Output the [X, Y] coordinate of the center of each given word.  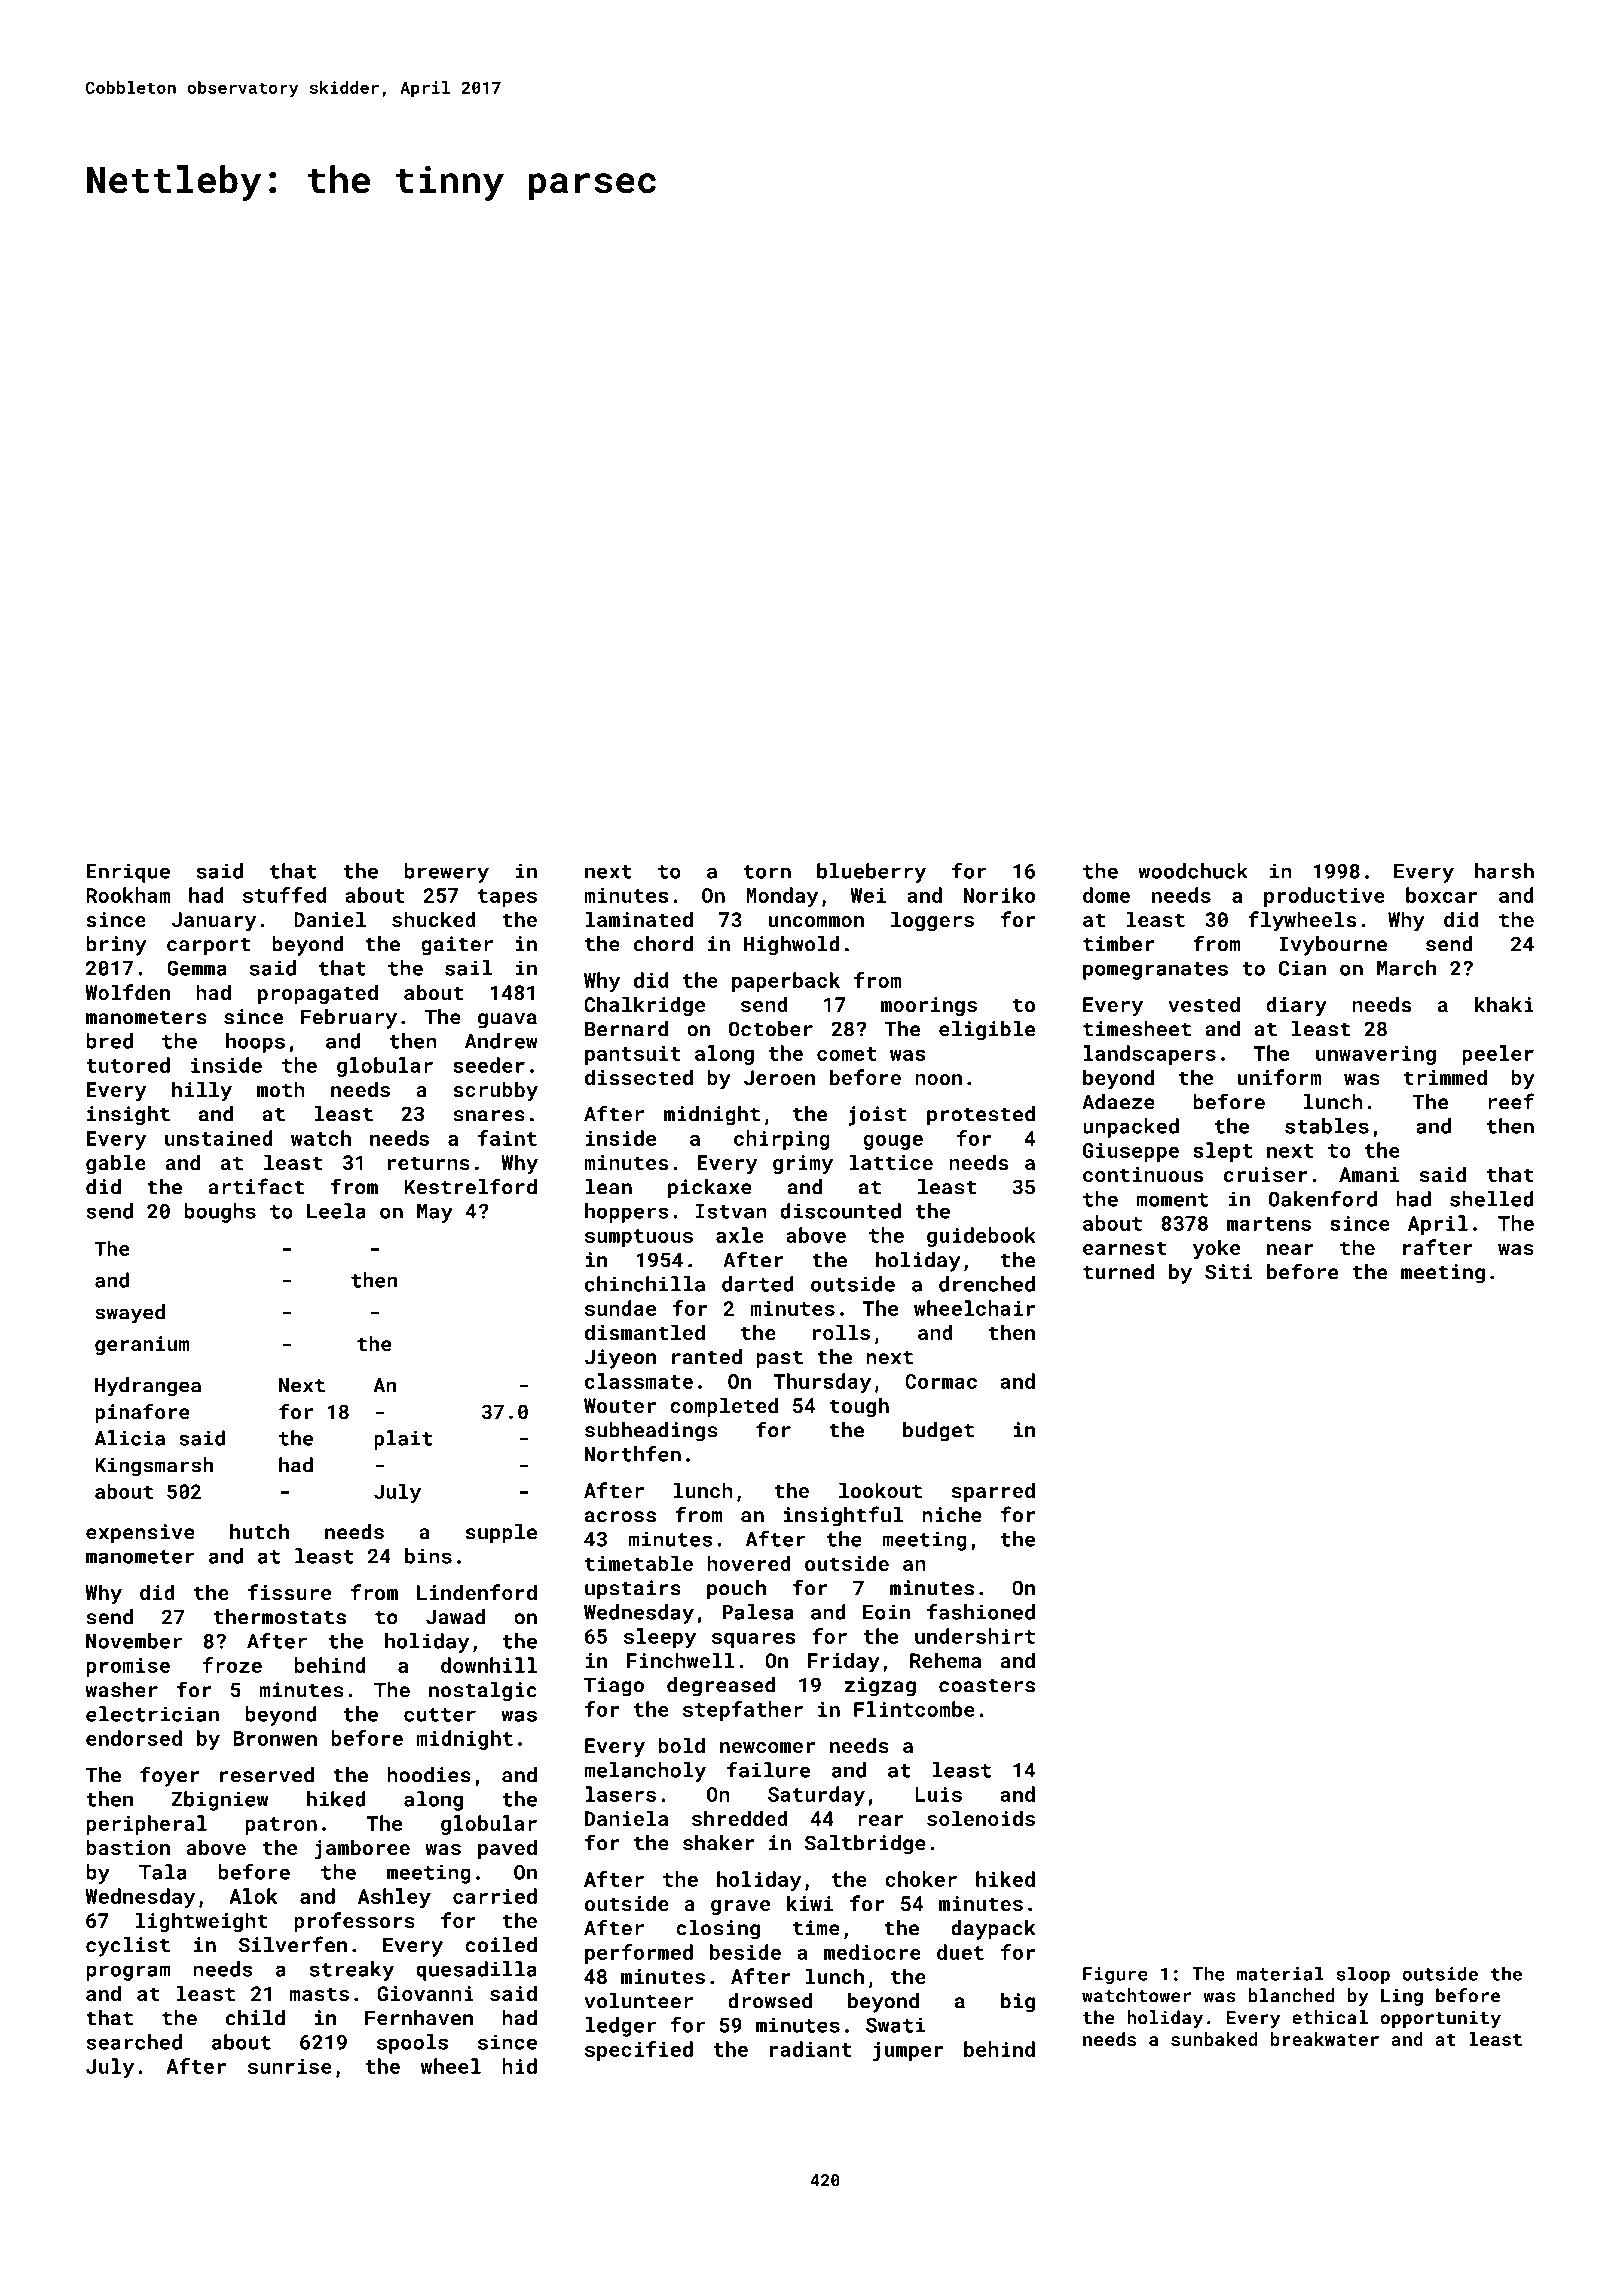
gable [116, 1164]
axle [739, 1235]
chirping [782, 1140]
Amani [1369, 1174]
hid [519, 2066]
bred [109, 1041]
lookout [880, 1490]
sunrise [290, 2066]
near [1290, 1249]
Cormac [941, 1381]
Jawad [455, 1617]
